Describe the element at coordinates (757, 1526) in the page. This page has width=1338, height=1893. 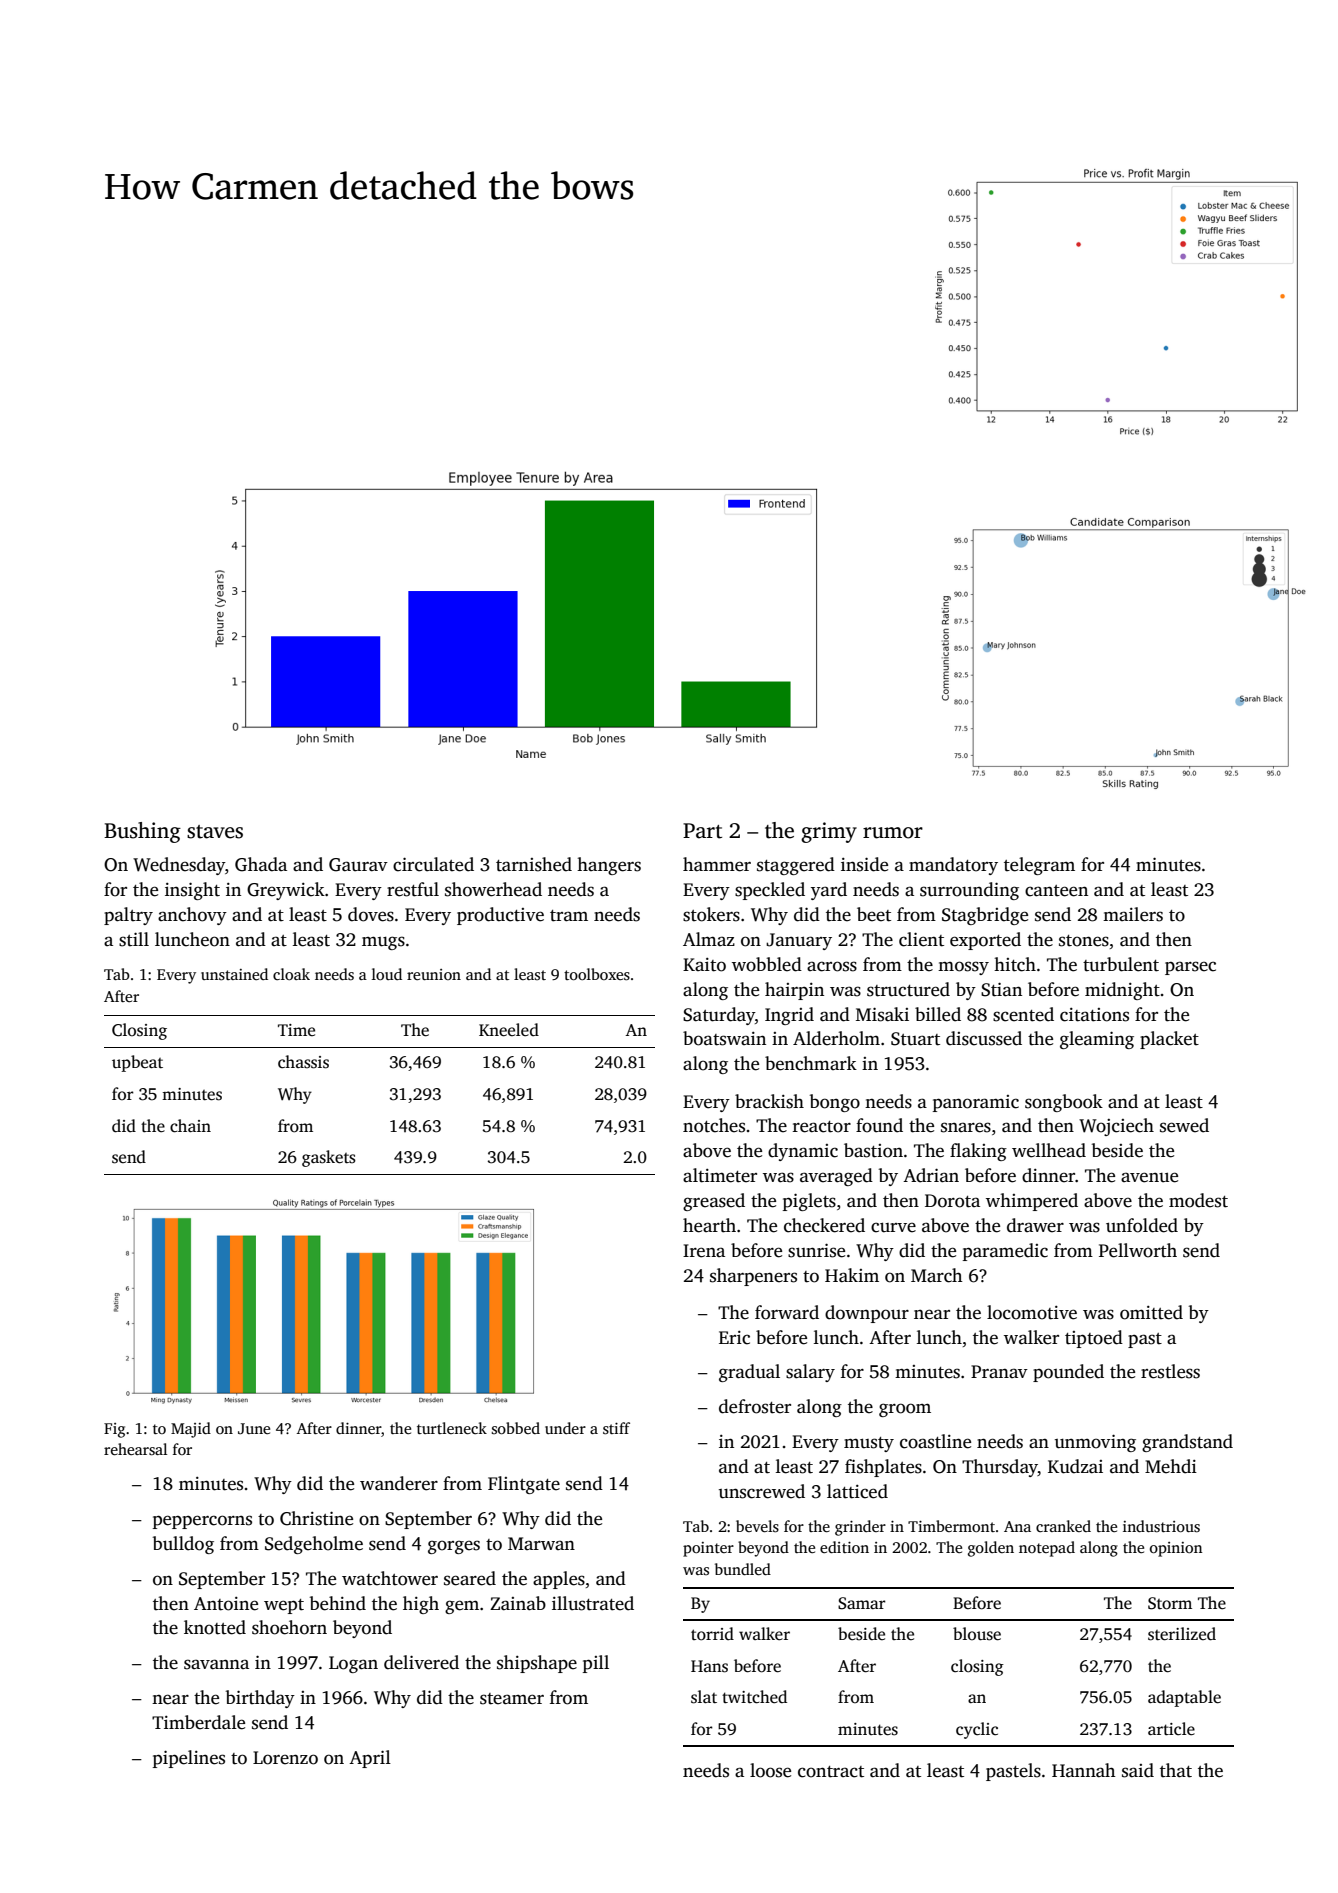
I see `bevels` at that location.
